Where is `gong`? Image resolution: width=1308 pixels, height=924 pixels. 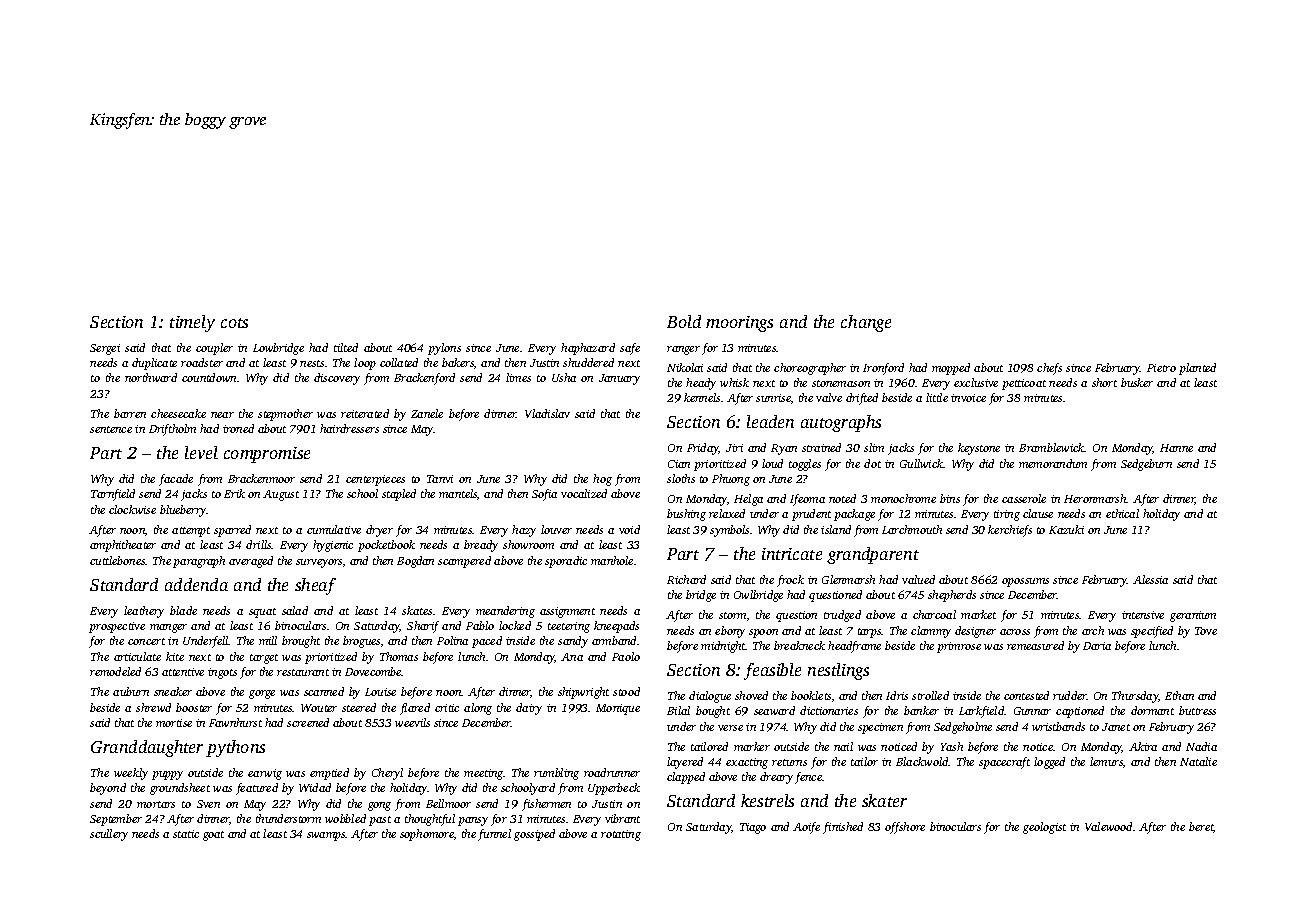 gong is located at coordinates (379, 806).
